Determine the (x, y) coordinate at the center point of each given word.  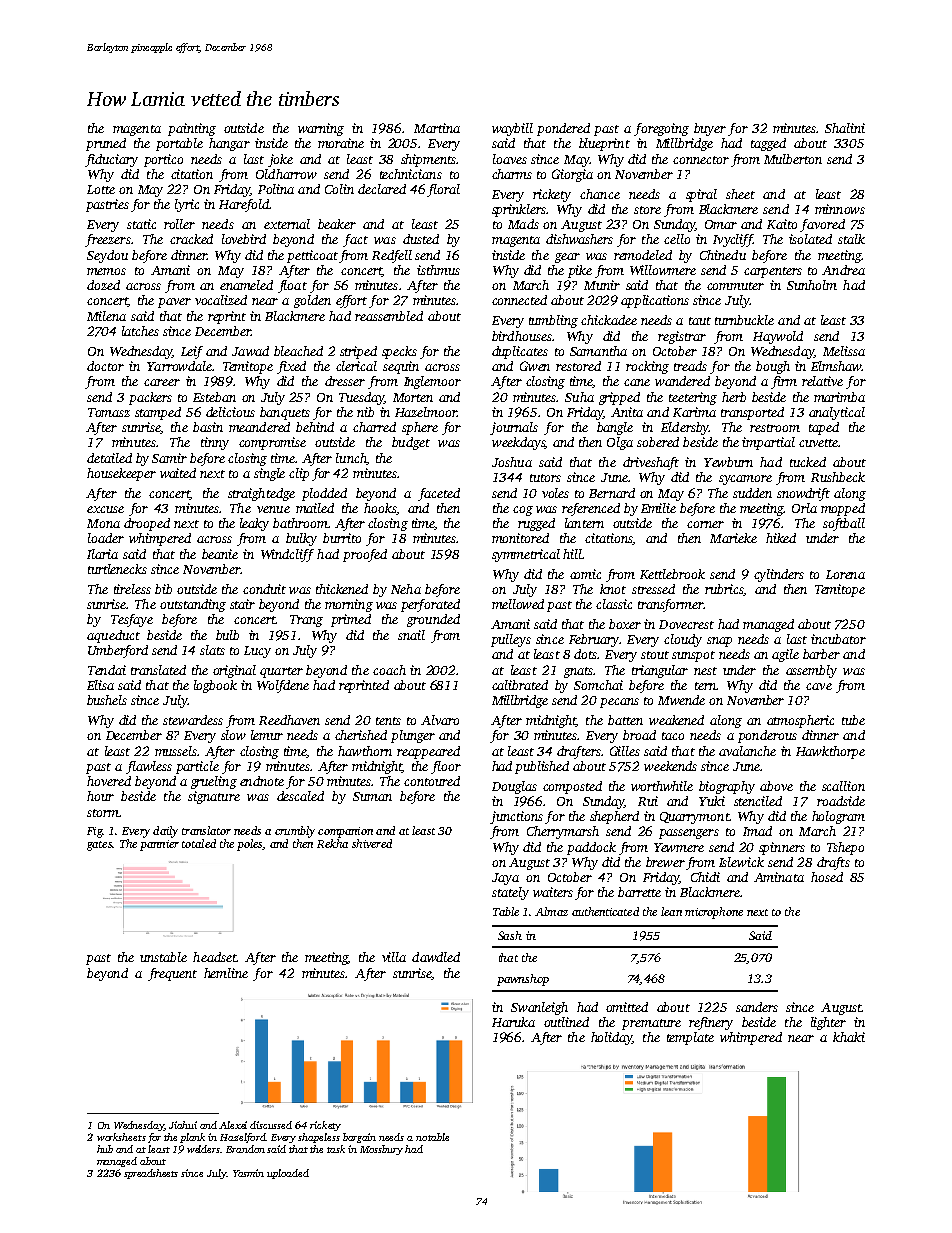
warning (321, 129)
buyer (710, 129)
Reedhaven (289, 720)
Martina (437, 128)
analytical (837, 413)
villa (394, 957)
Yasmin (248, 1173)
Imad (757, 831)
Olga (620, 443)
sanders (757, 1007)
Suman (372, 796)
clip (299, 474)
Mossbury (381, 1150)
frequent (172, 974)
